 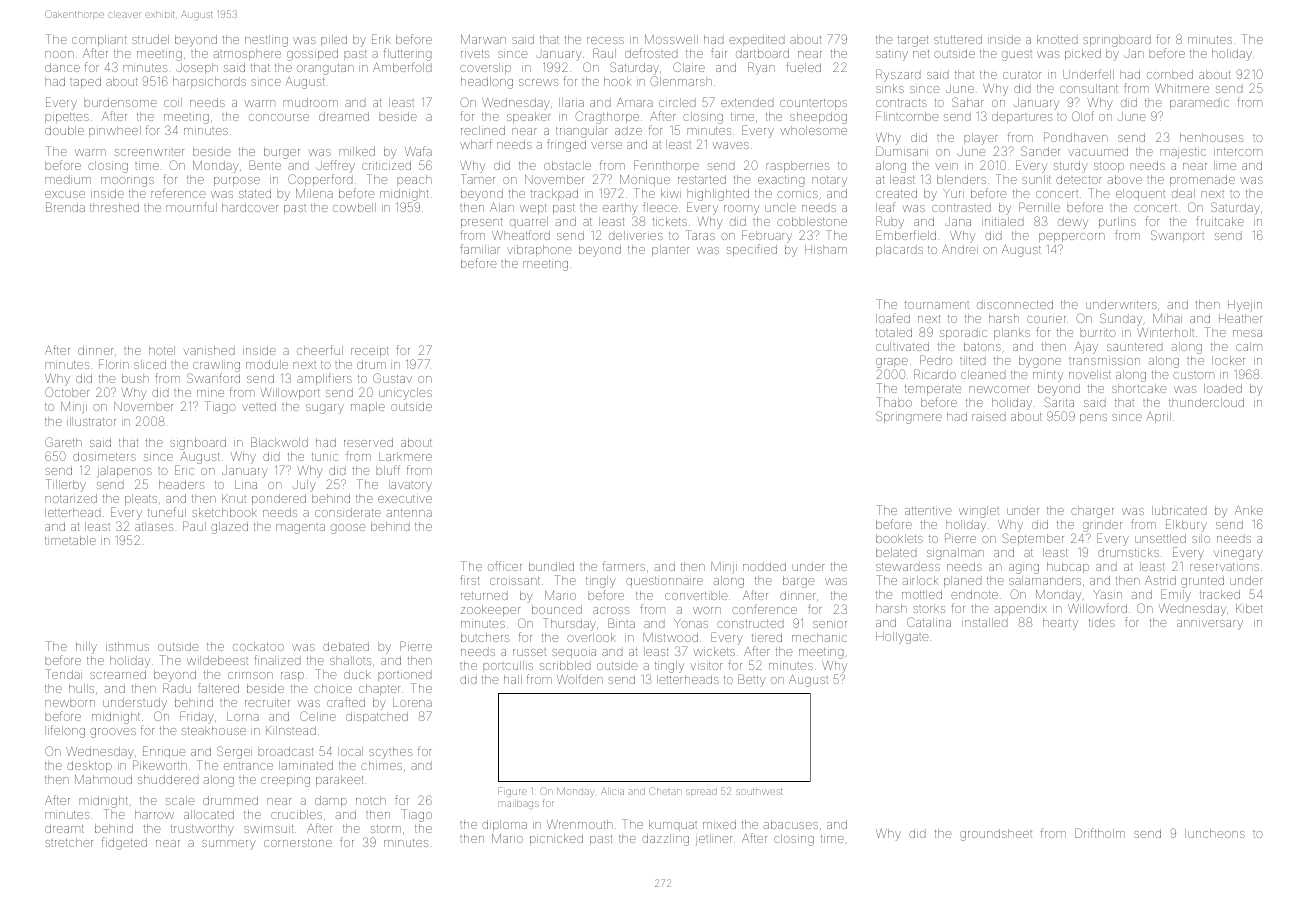 I want to click on Hisham, so click(x=826, y=249).
